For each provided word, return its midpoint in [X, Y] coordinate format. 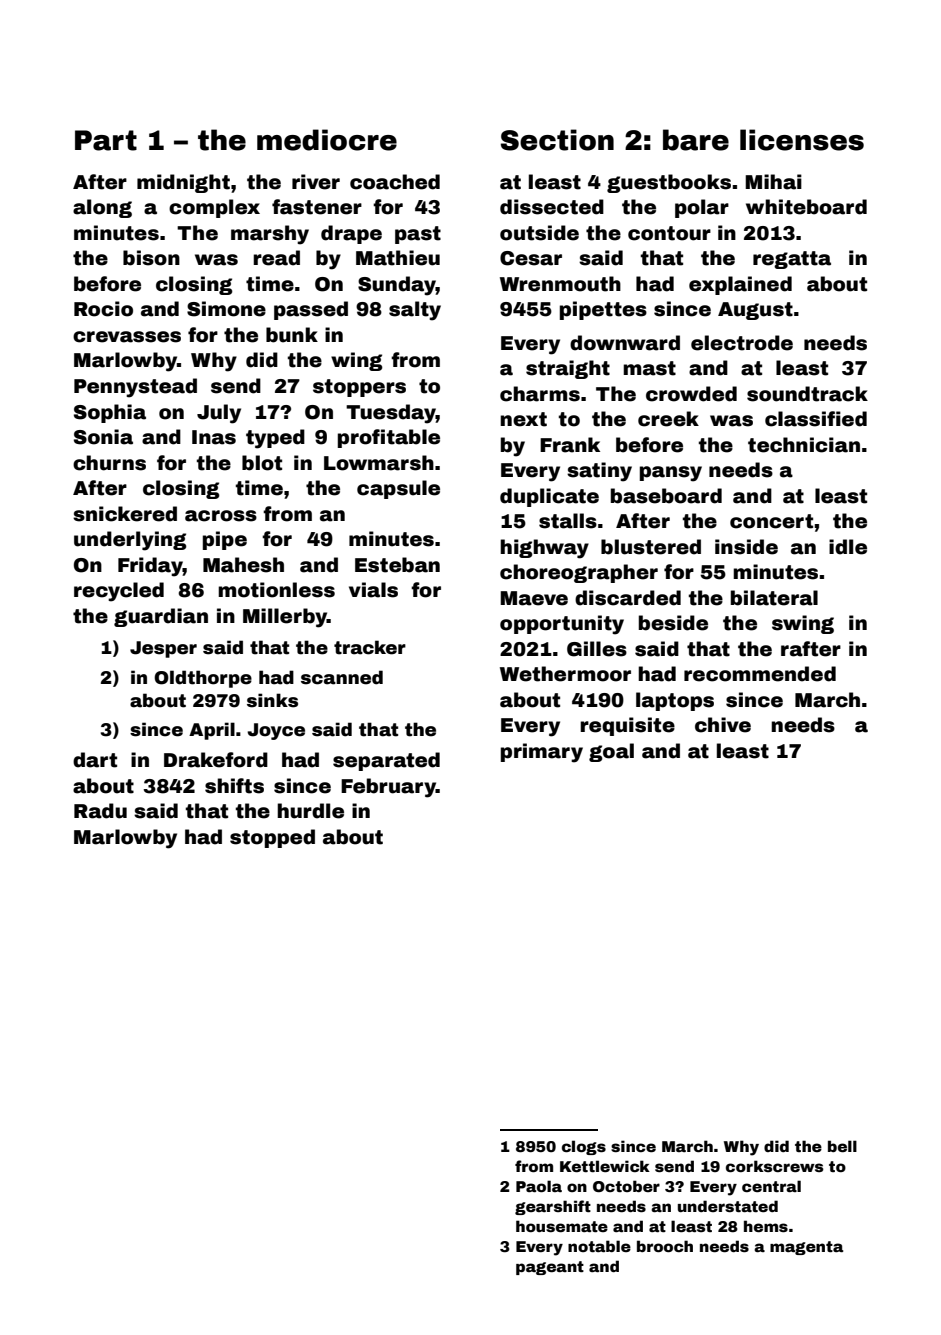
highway [544, 549]
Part [106, 140]
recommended [760, 674]
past [418, 235]
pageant [550, 1268]
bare [696, 140]
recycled [119, 592]
